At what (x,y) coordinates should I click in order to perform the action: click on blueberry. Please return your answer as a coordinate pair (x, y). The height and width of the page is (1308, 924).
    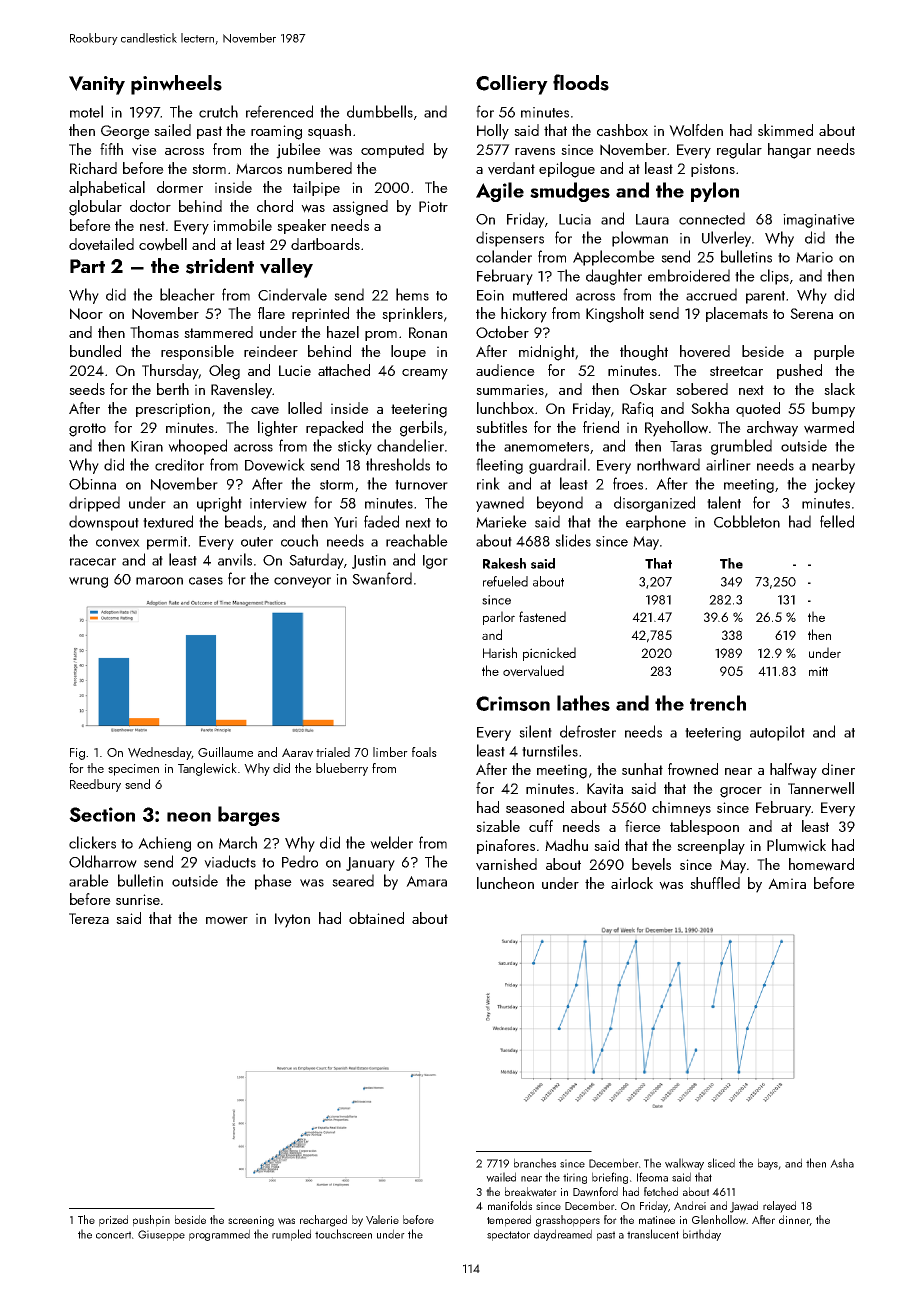
    Looking at the image, I should click on (342, 769).
